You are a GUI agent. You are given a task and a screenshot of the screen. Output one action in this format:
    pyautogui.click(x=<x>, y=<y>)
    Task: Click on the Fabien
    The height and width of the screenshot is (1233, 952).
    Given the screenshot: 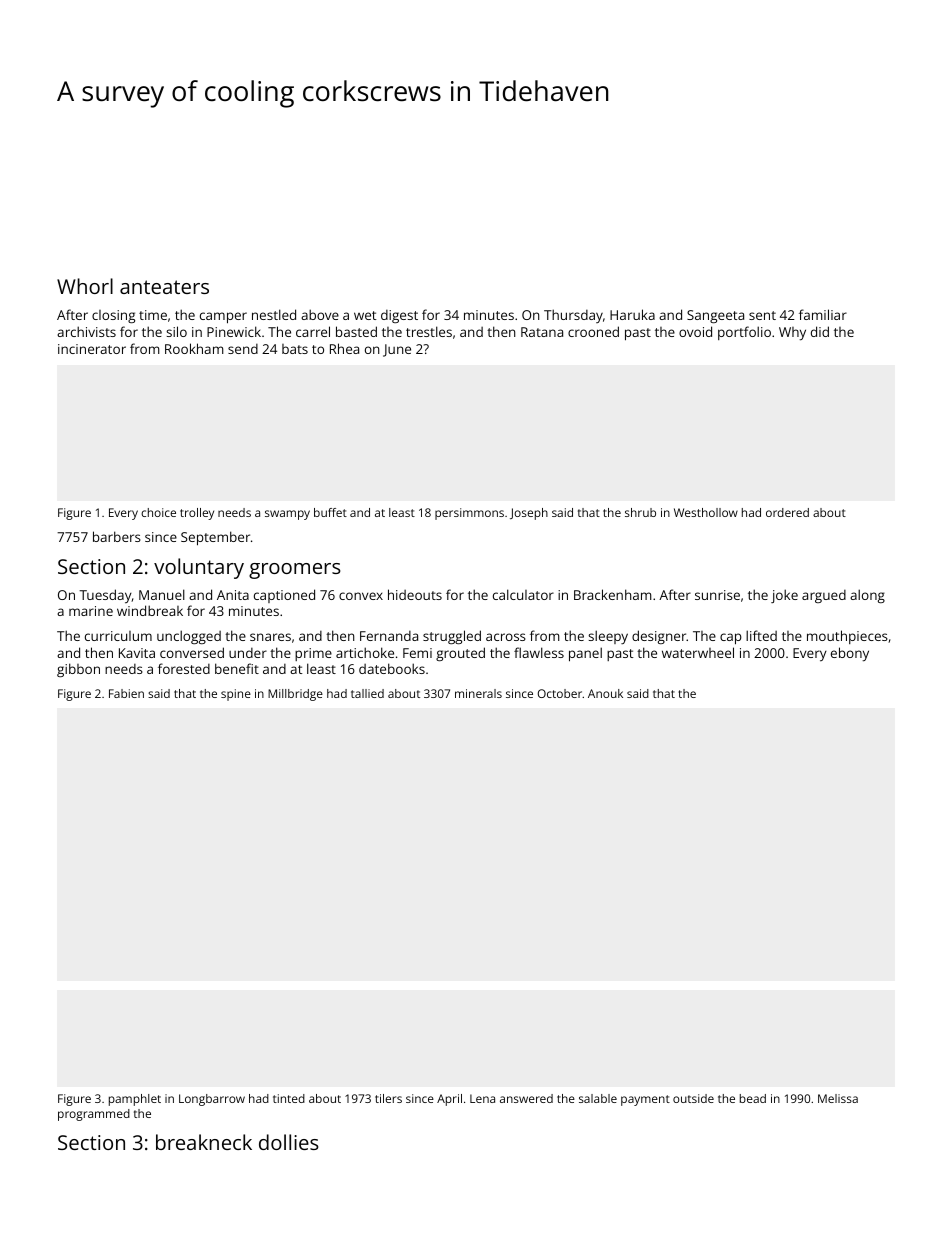 What is the action you would take?
    pyautogui.click(x=126, y=693)
